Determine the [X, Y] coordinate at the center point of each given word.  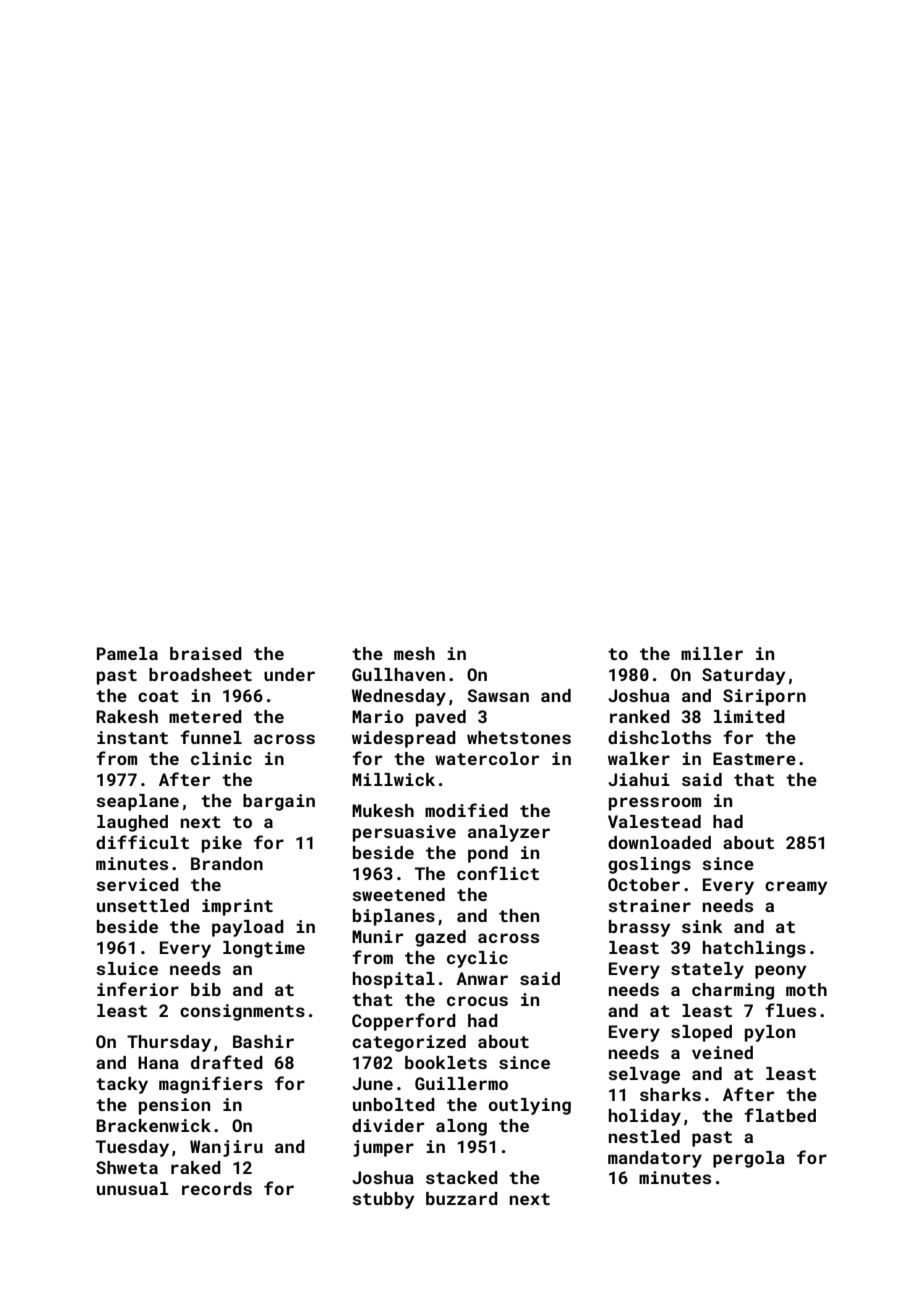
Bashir [263, 1041]
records [217, 1188]
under [289, 674]
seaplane [137, 802]
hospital [394, 980]
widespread [404, 739]
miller [712, 653]
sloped [701, 1033]
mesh [414, 653]
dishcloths [659, 737]
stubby [383, 1200]
